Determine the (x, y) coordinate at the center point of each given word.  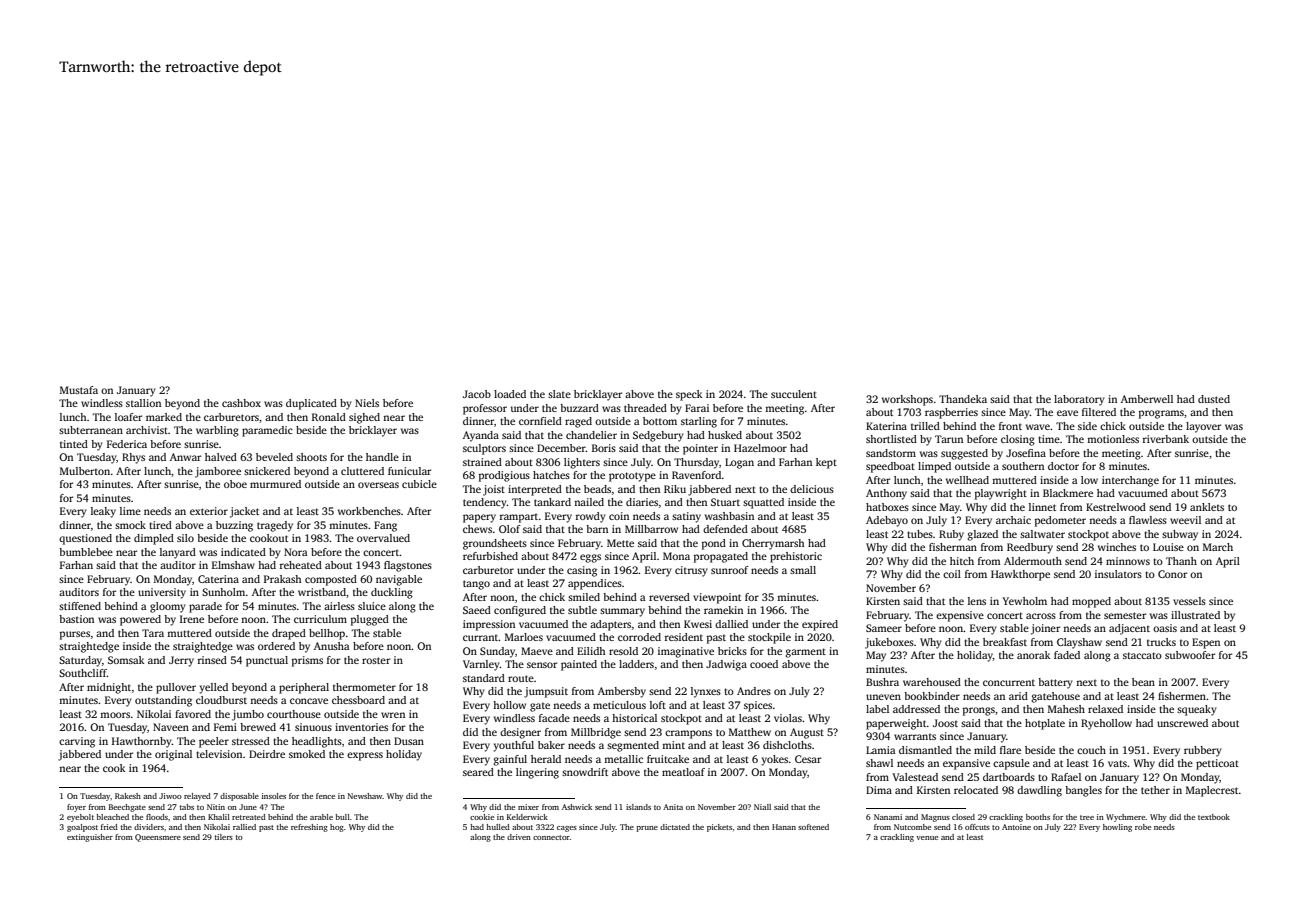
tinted (74, 444)
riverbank (1166, 439)
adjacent (1129, 629)
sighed (364, 418)
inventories (361, 727)
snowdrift (585, 772)
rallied (244, 827)
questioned (85, 539)
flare (1010, 750)
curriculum (320, 619)
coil (952, 574)
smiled (584, 597)
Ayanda (481, 436)
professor (485, 409)
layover (1203, 427)
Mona (676, 556)
